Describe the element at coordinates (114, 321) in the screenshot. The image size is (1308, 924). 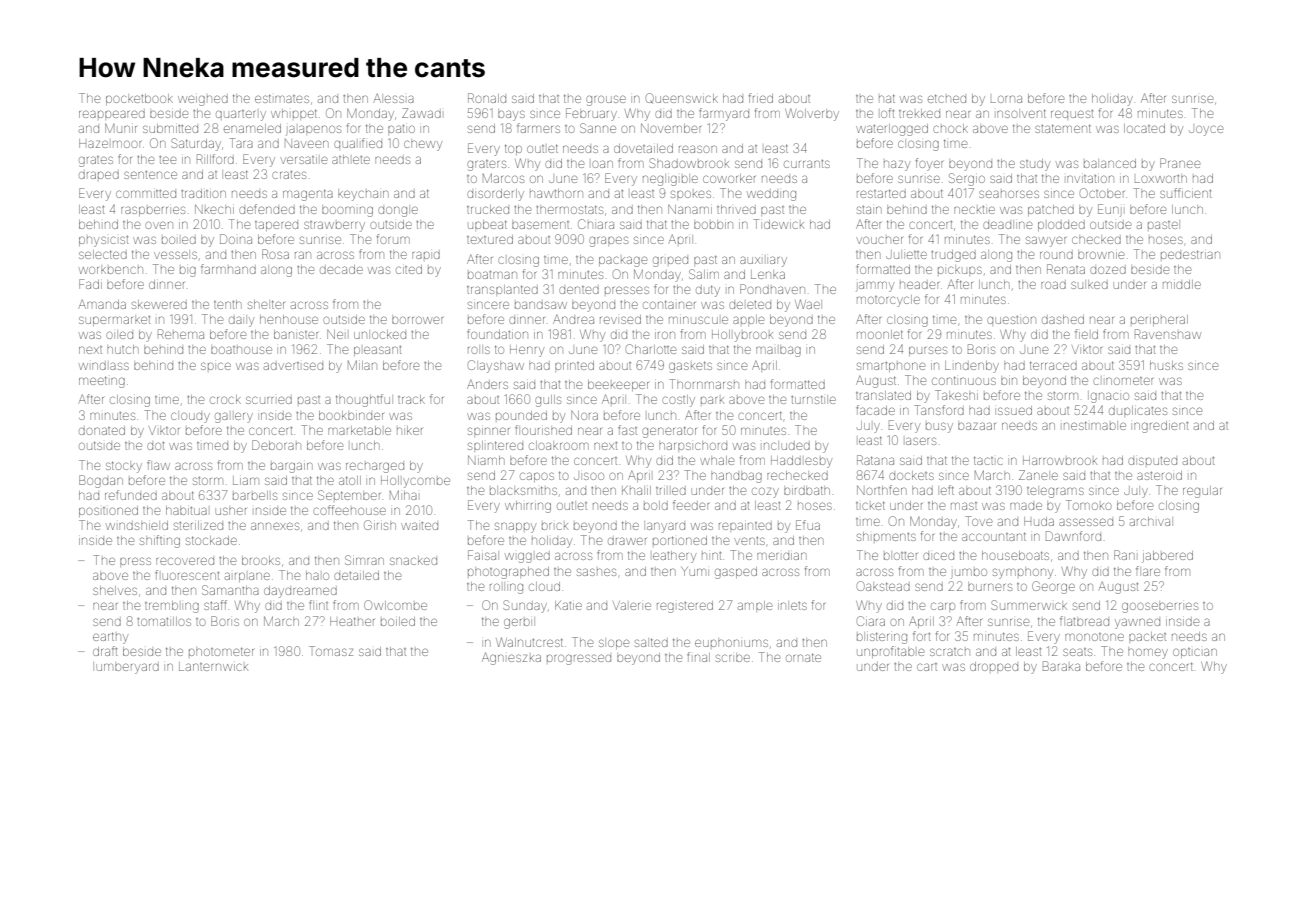
I see `supermarket` at that location.
